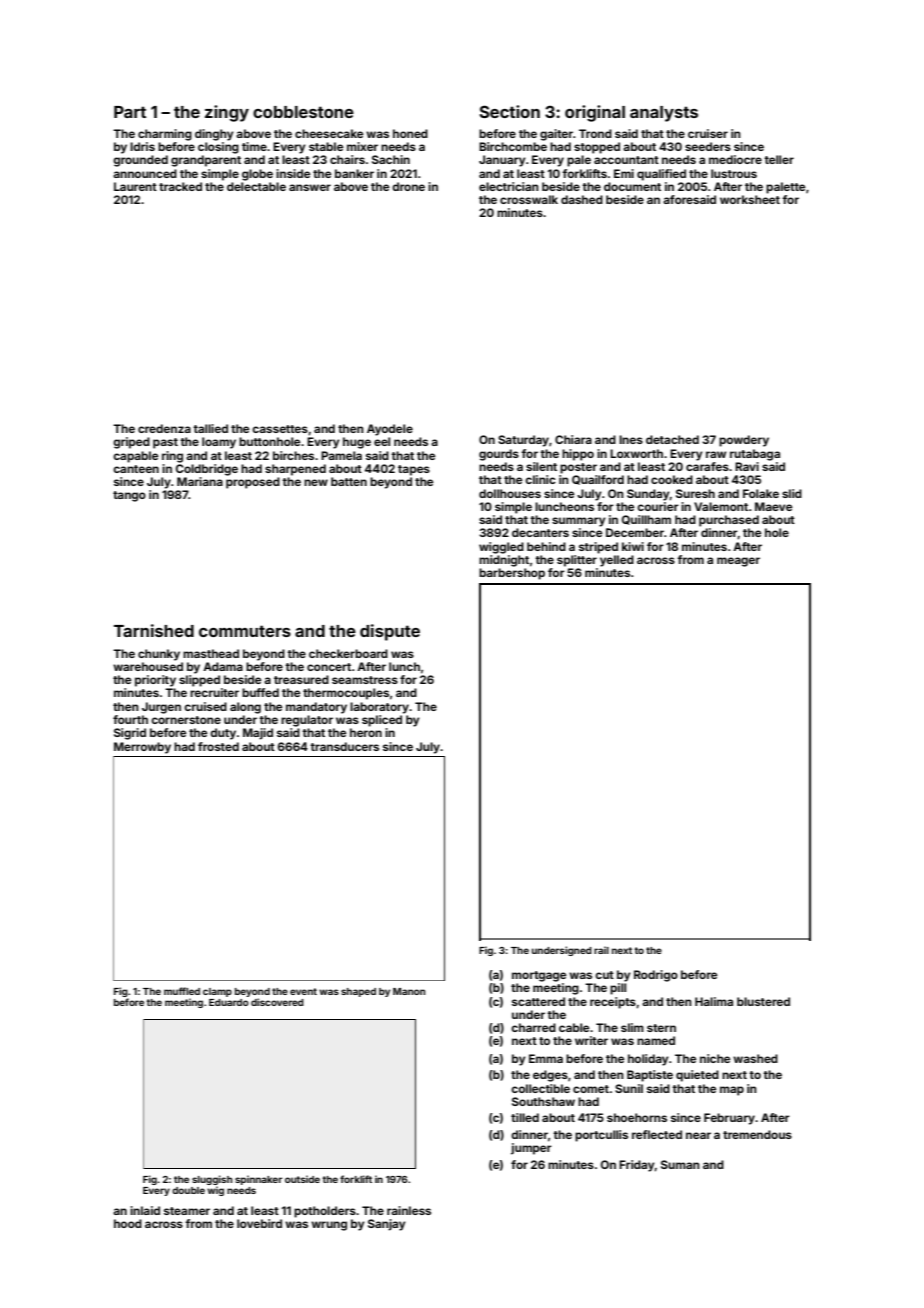 This page has height=1308, width=924. I want to click on blustered, so click(763, 1001).
